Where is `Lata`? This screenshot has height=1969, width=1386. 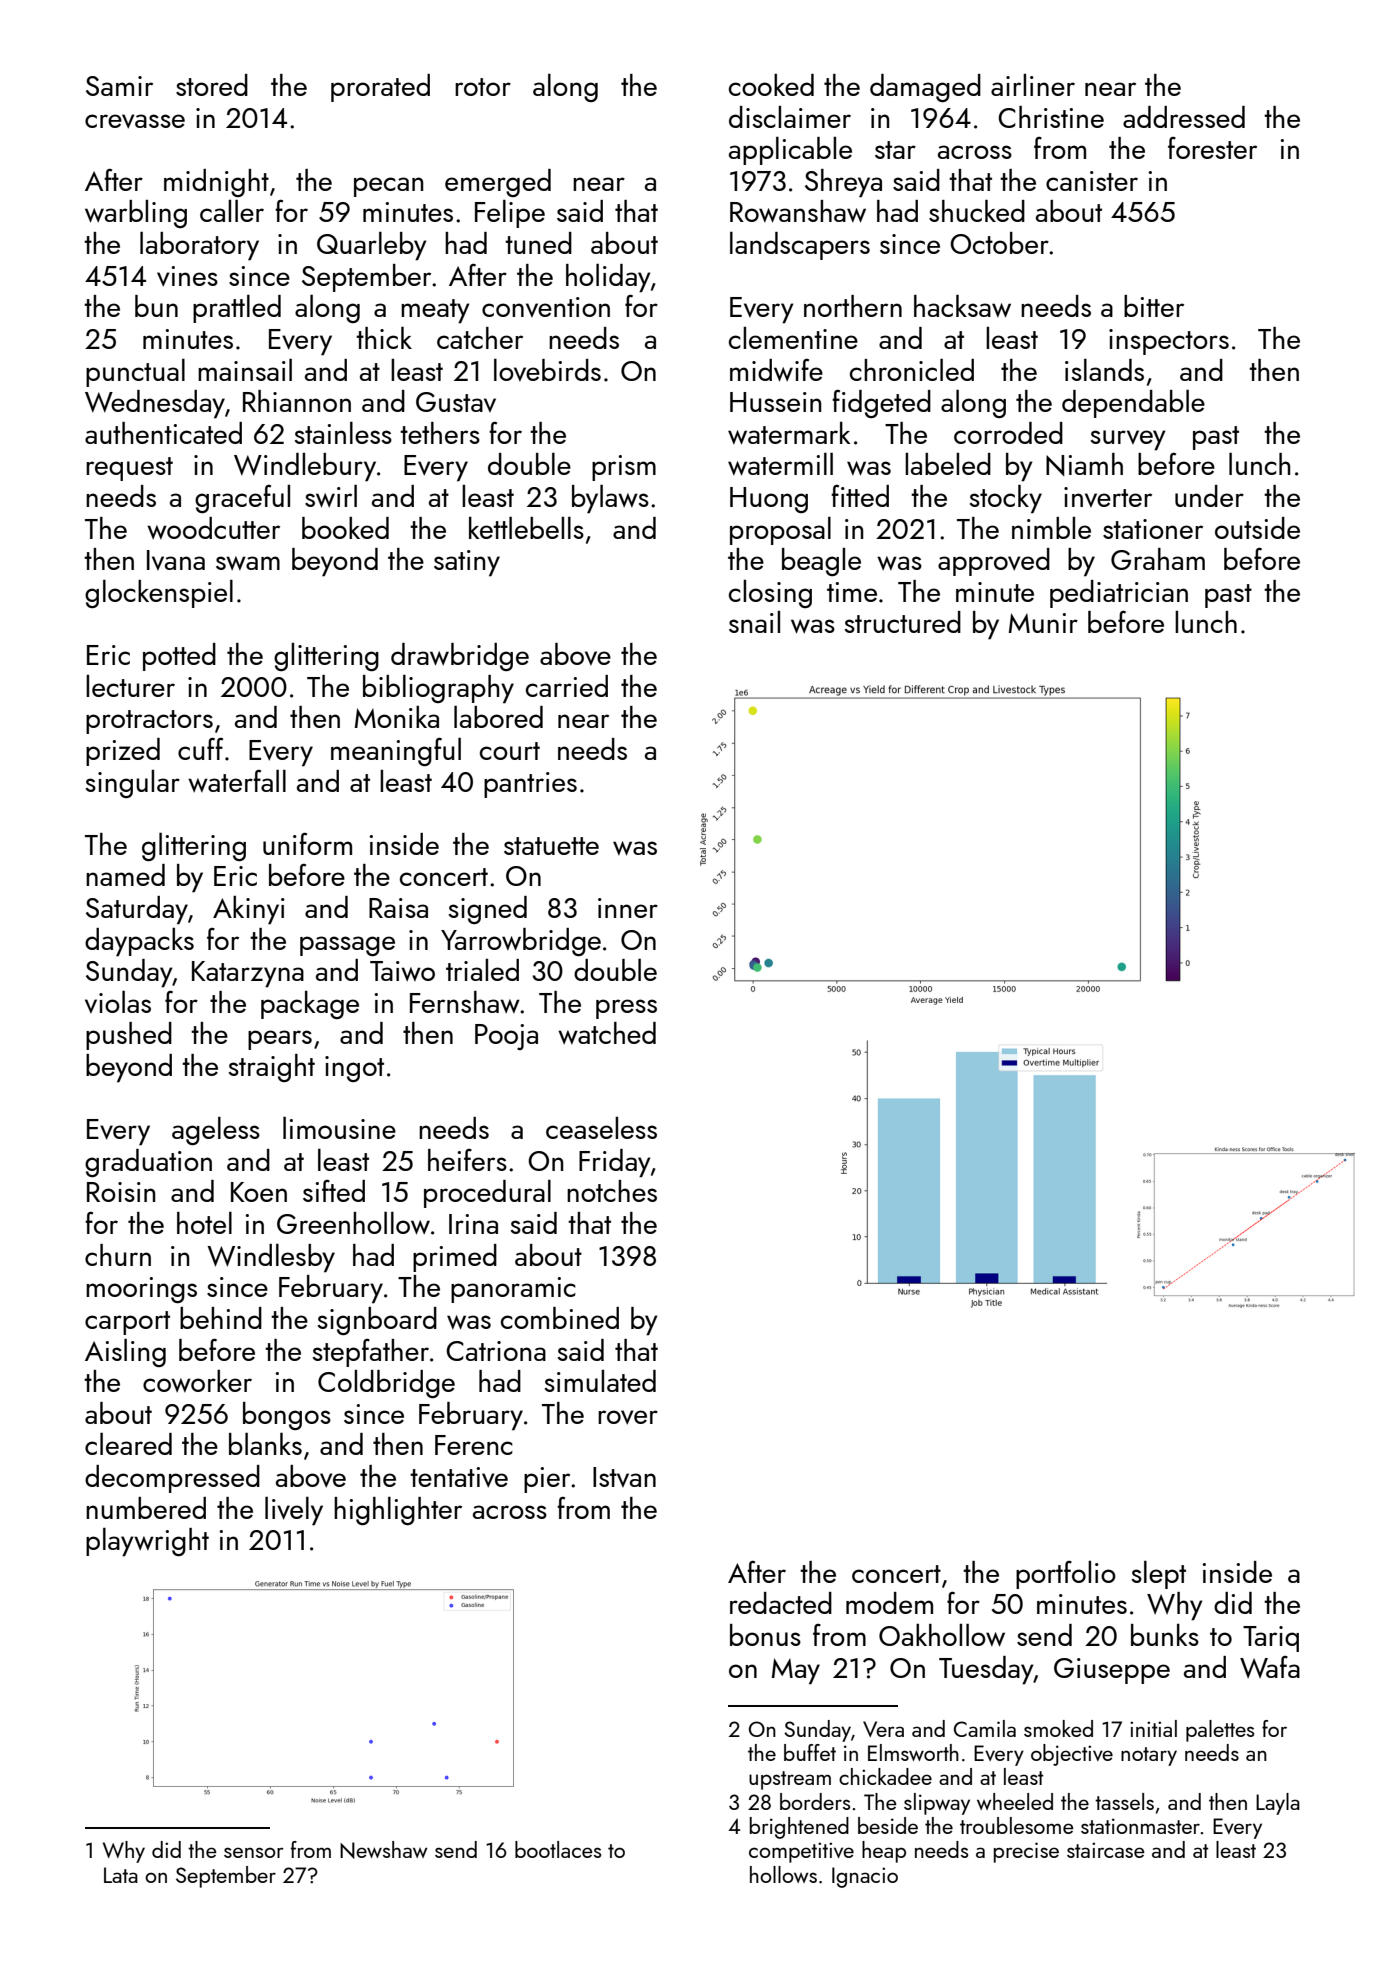 Lata is located at coordinates (121, 1875).
